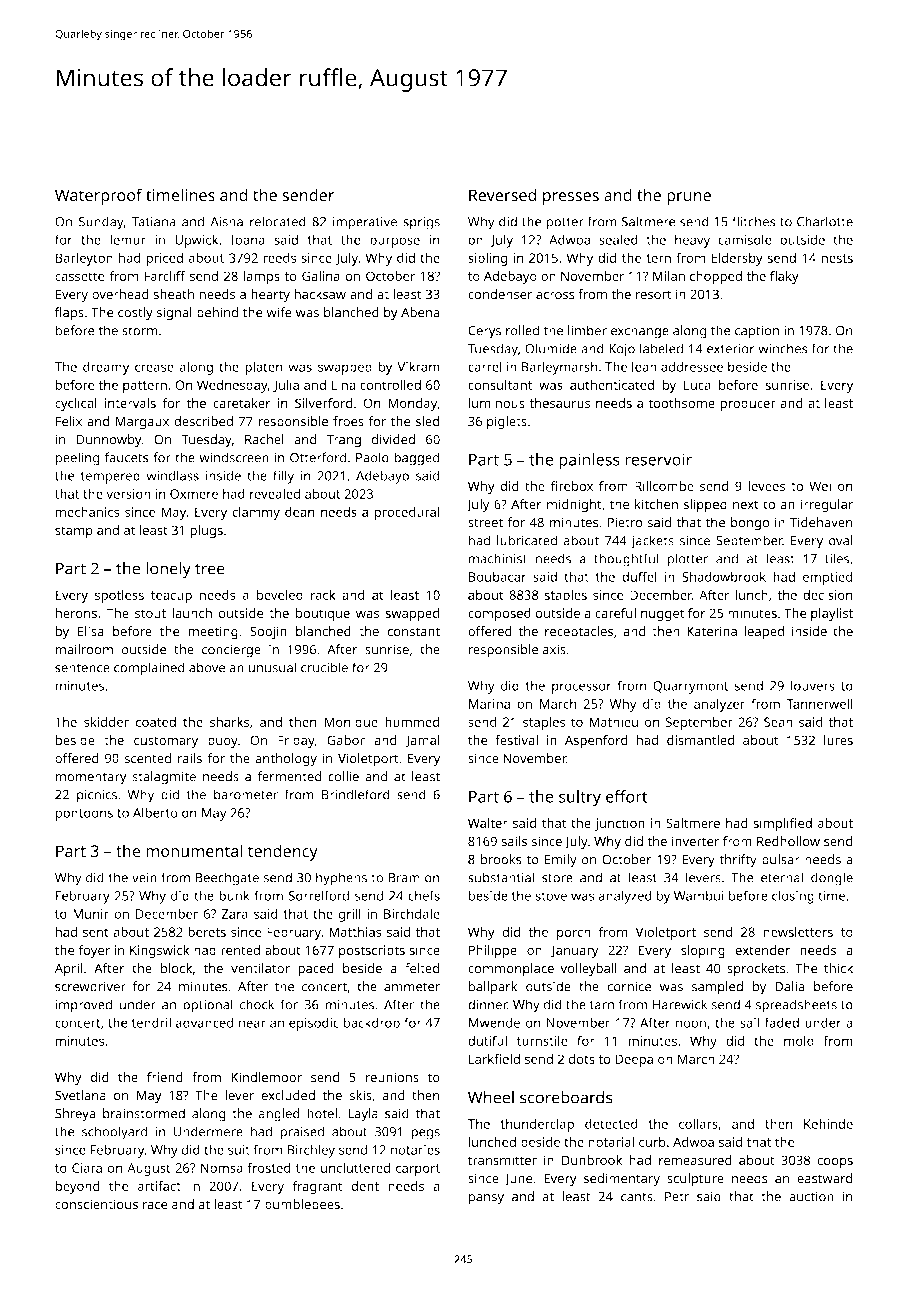  What do you see at coordinates (837, 258) in the document?
I see `nests` at bounding box center [837, 258].
